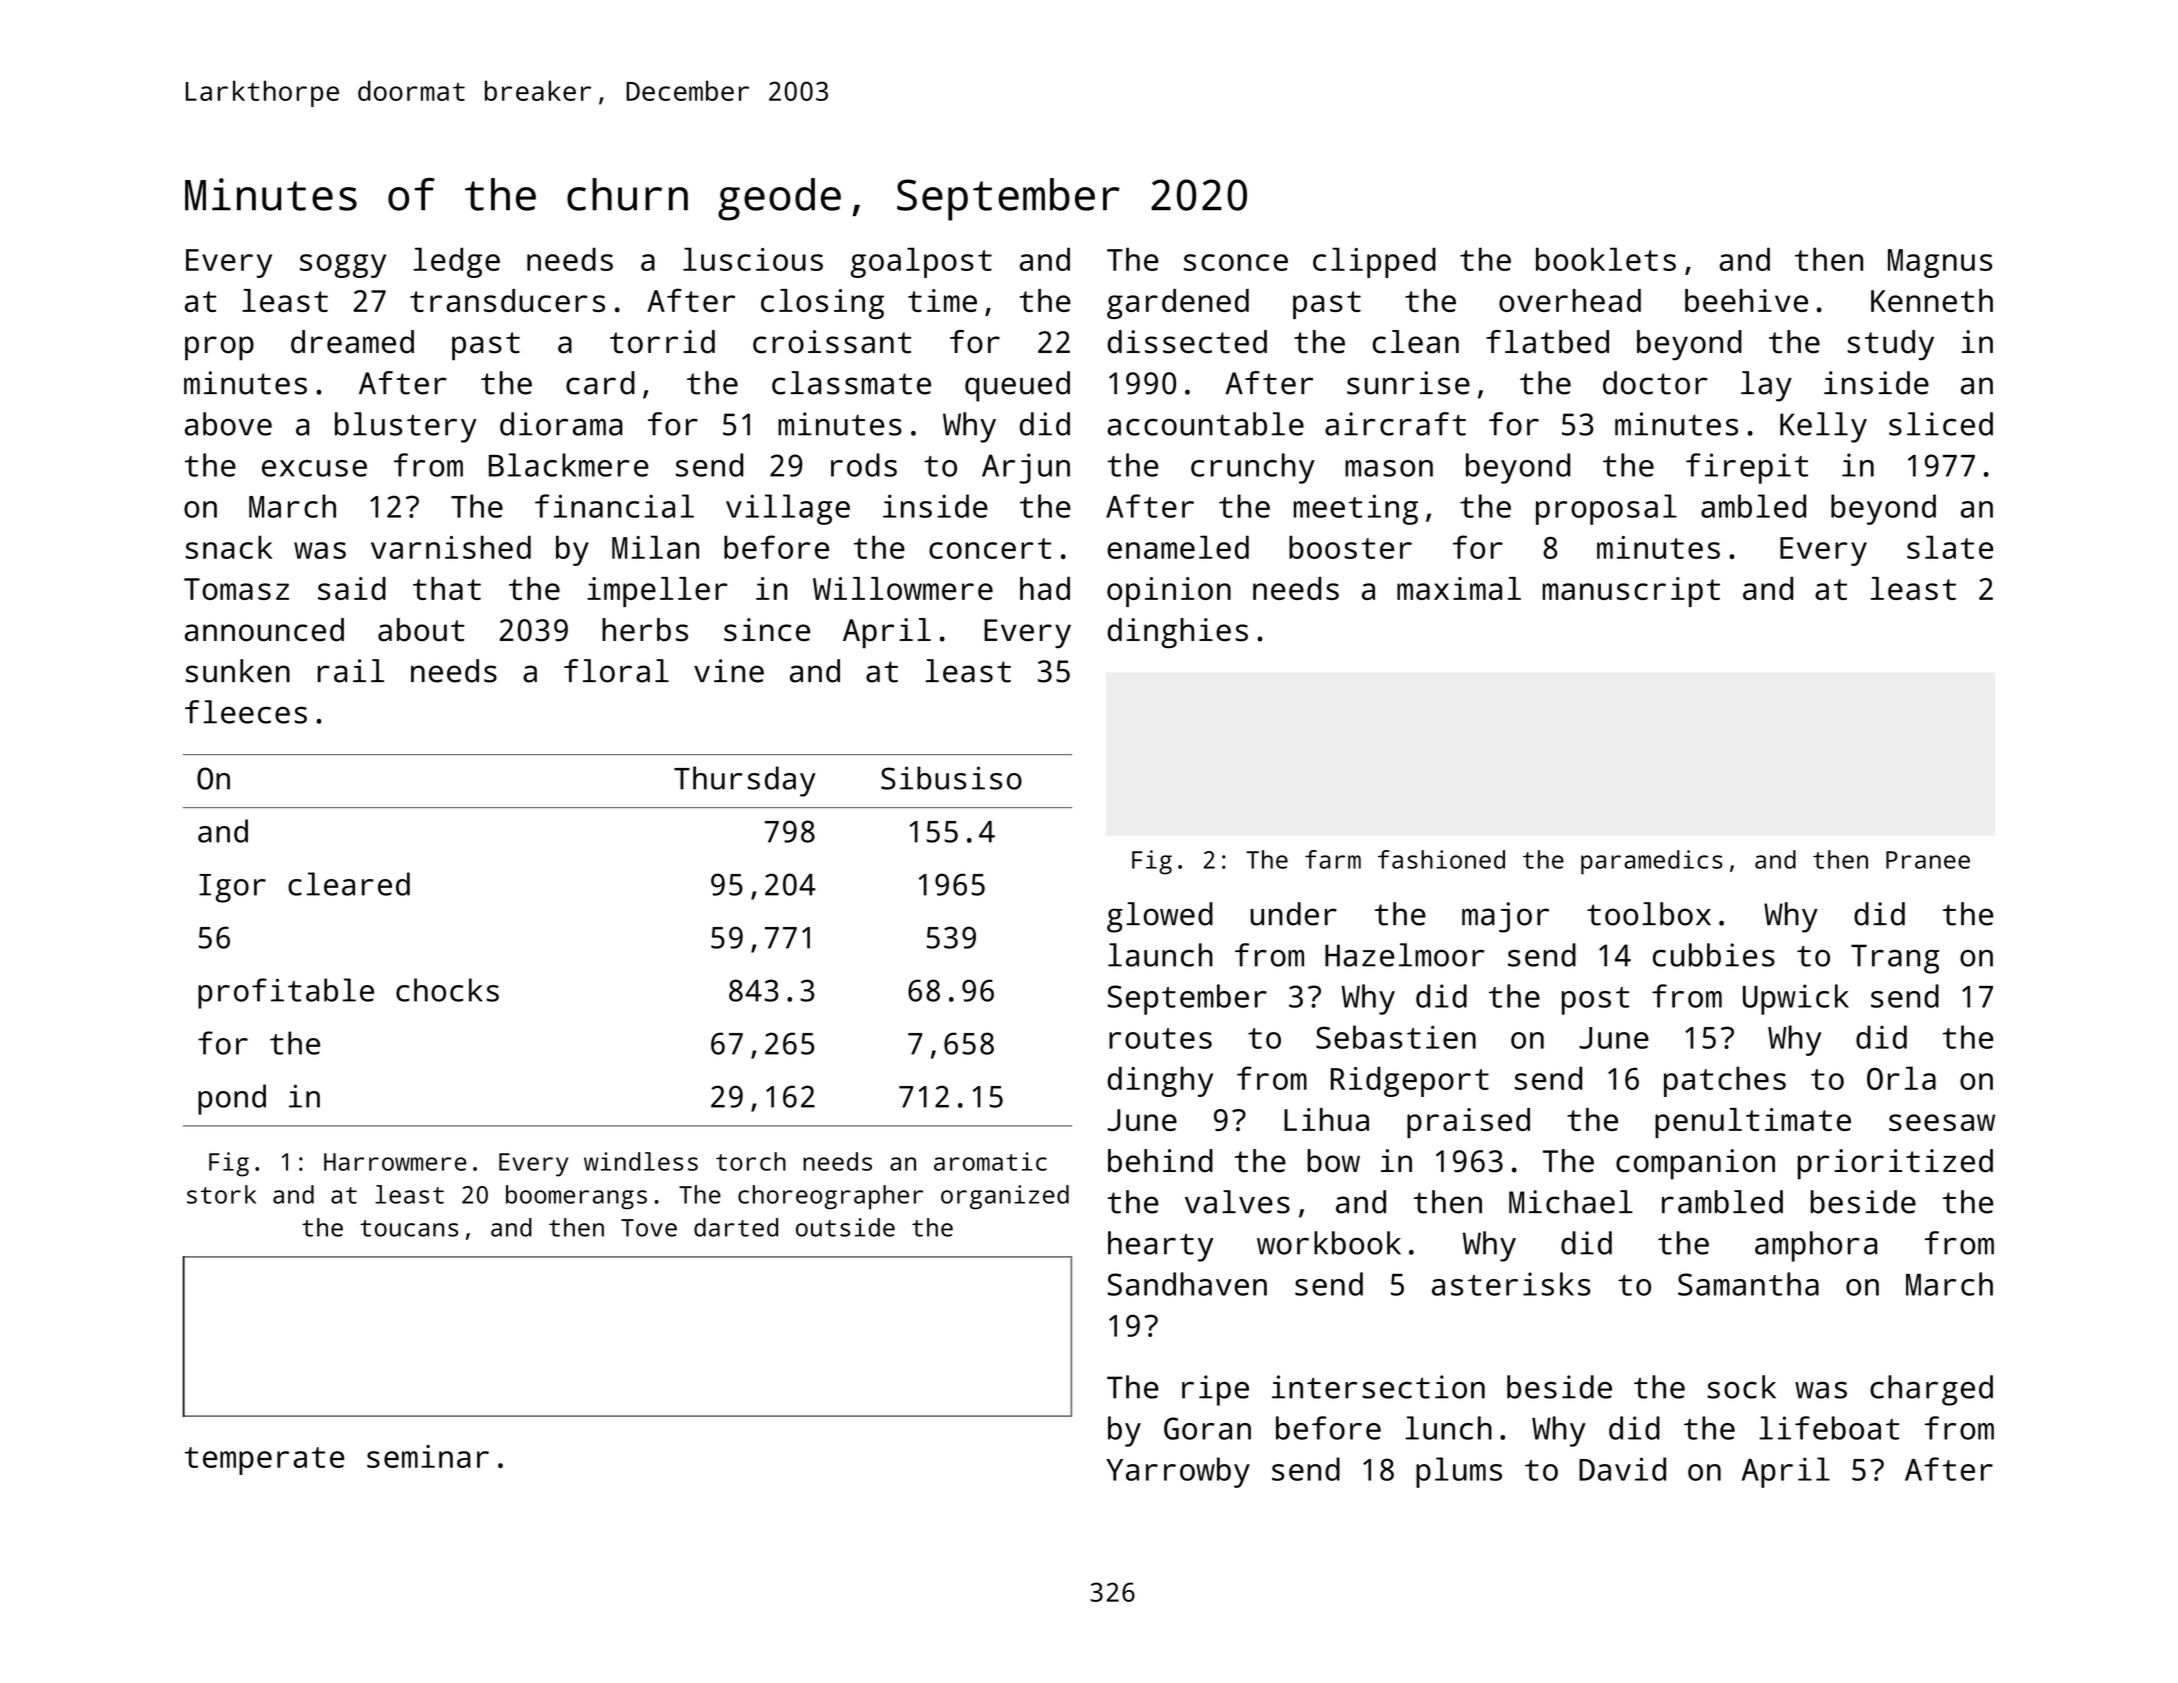 This screenshot has width=2178, height=1683. I want to click on under, so click(1293, 914).
